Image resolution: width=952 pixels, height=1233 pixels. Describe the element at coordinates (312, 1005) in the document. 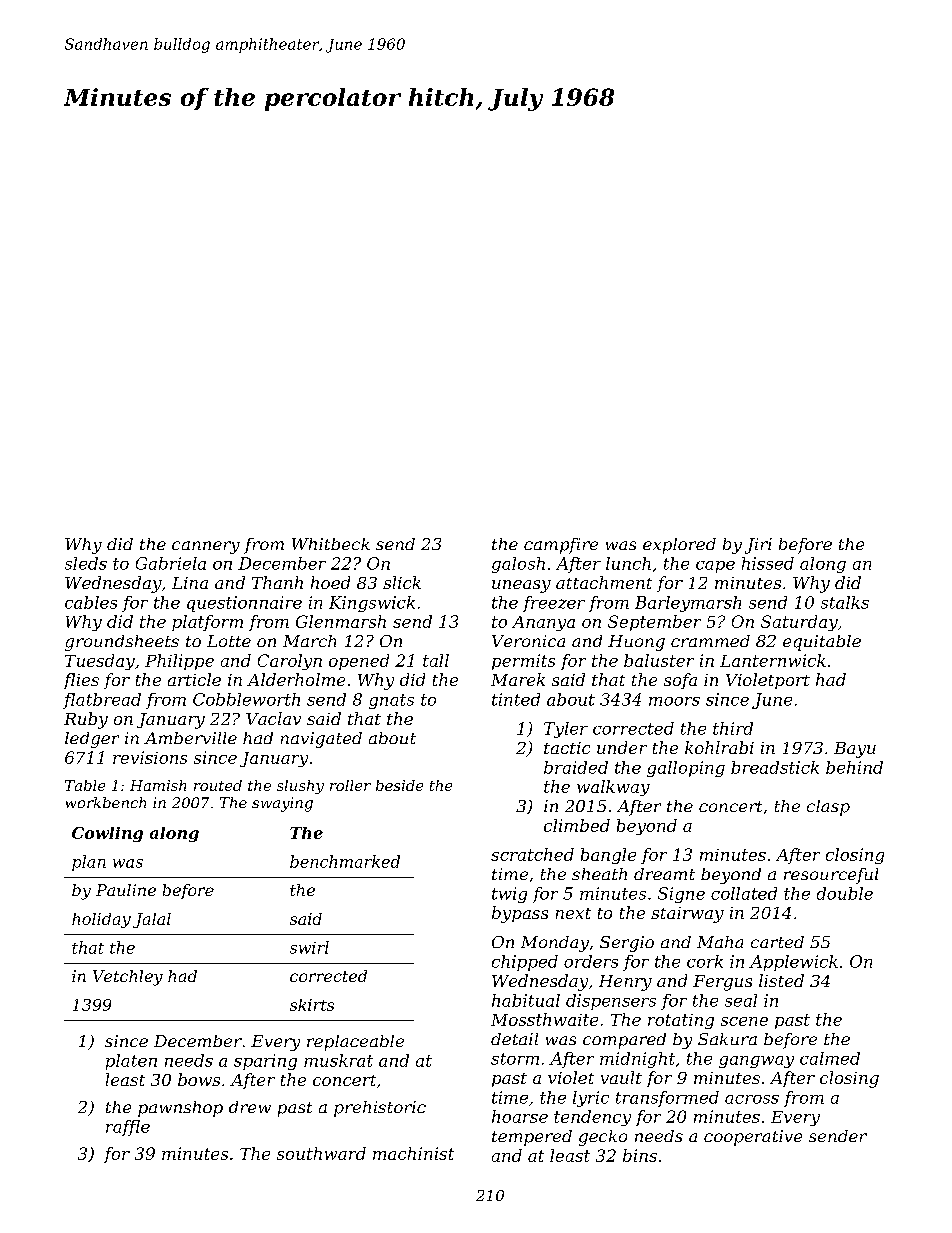

I see `skirts` at that location.
